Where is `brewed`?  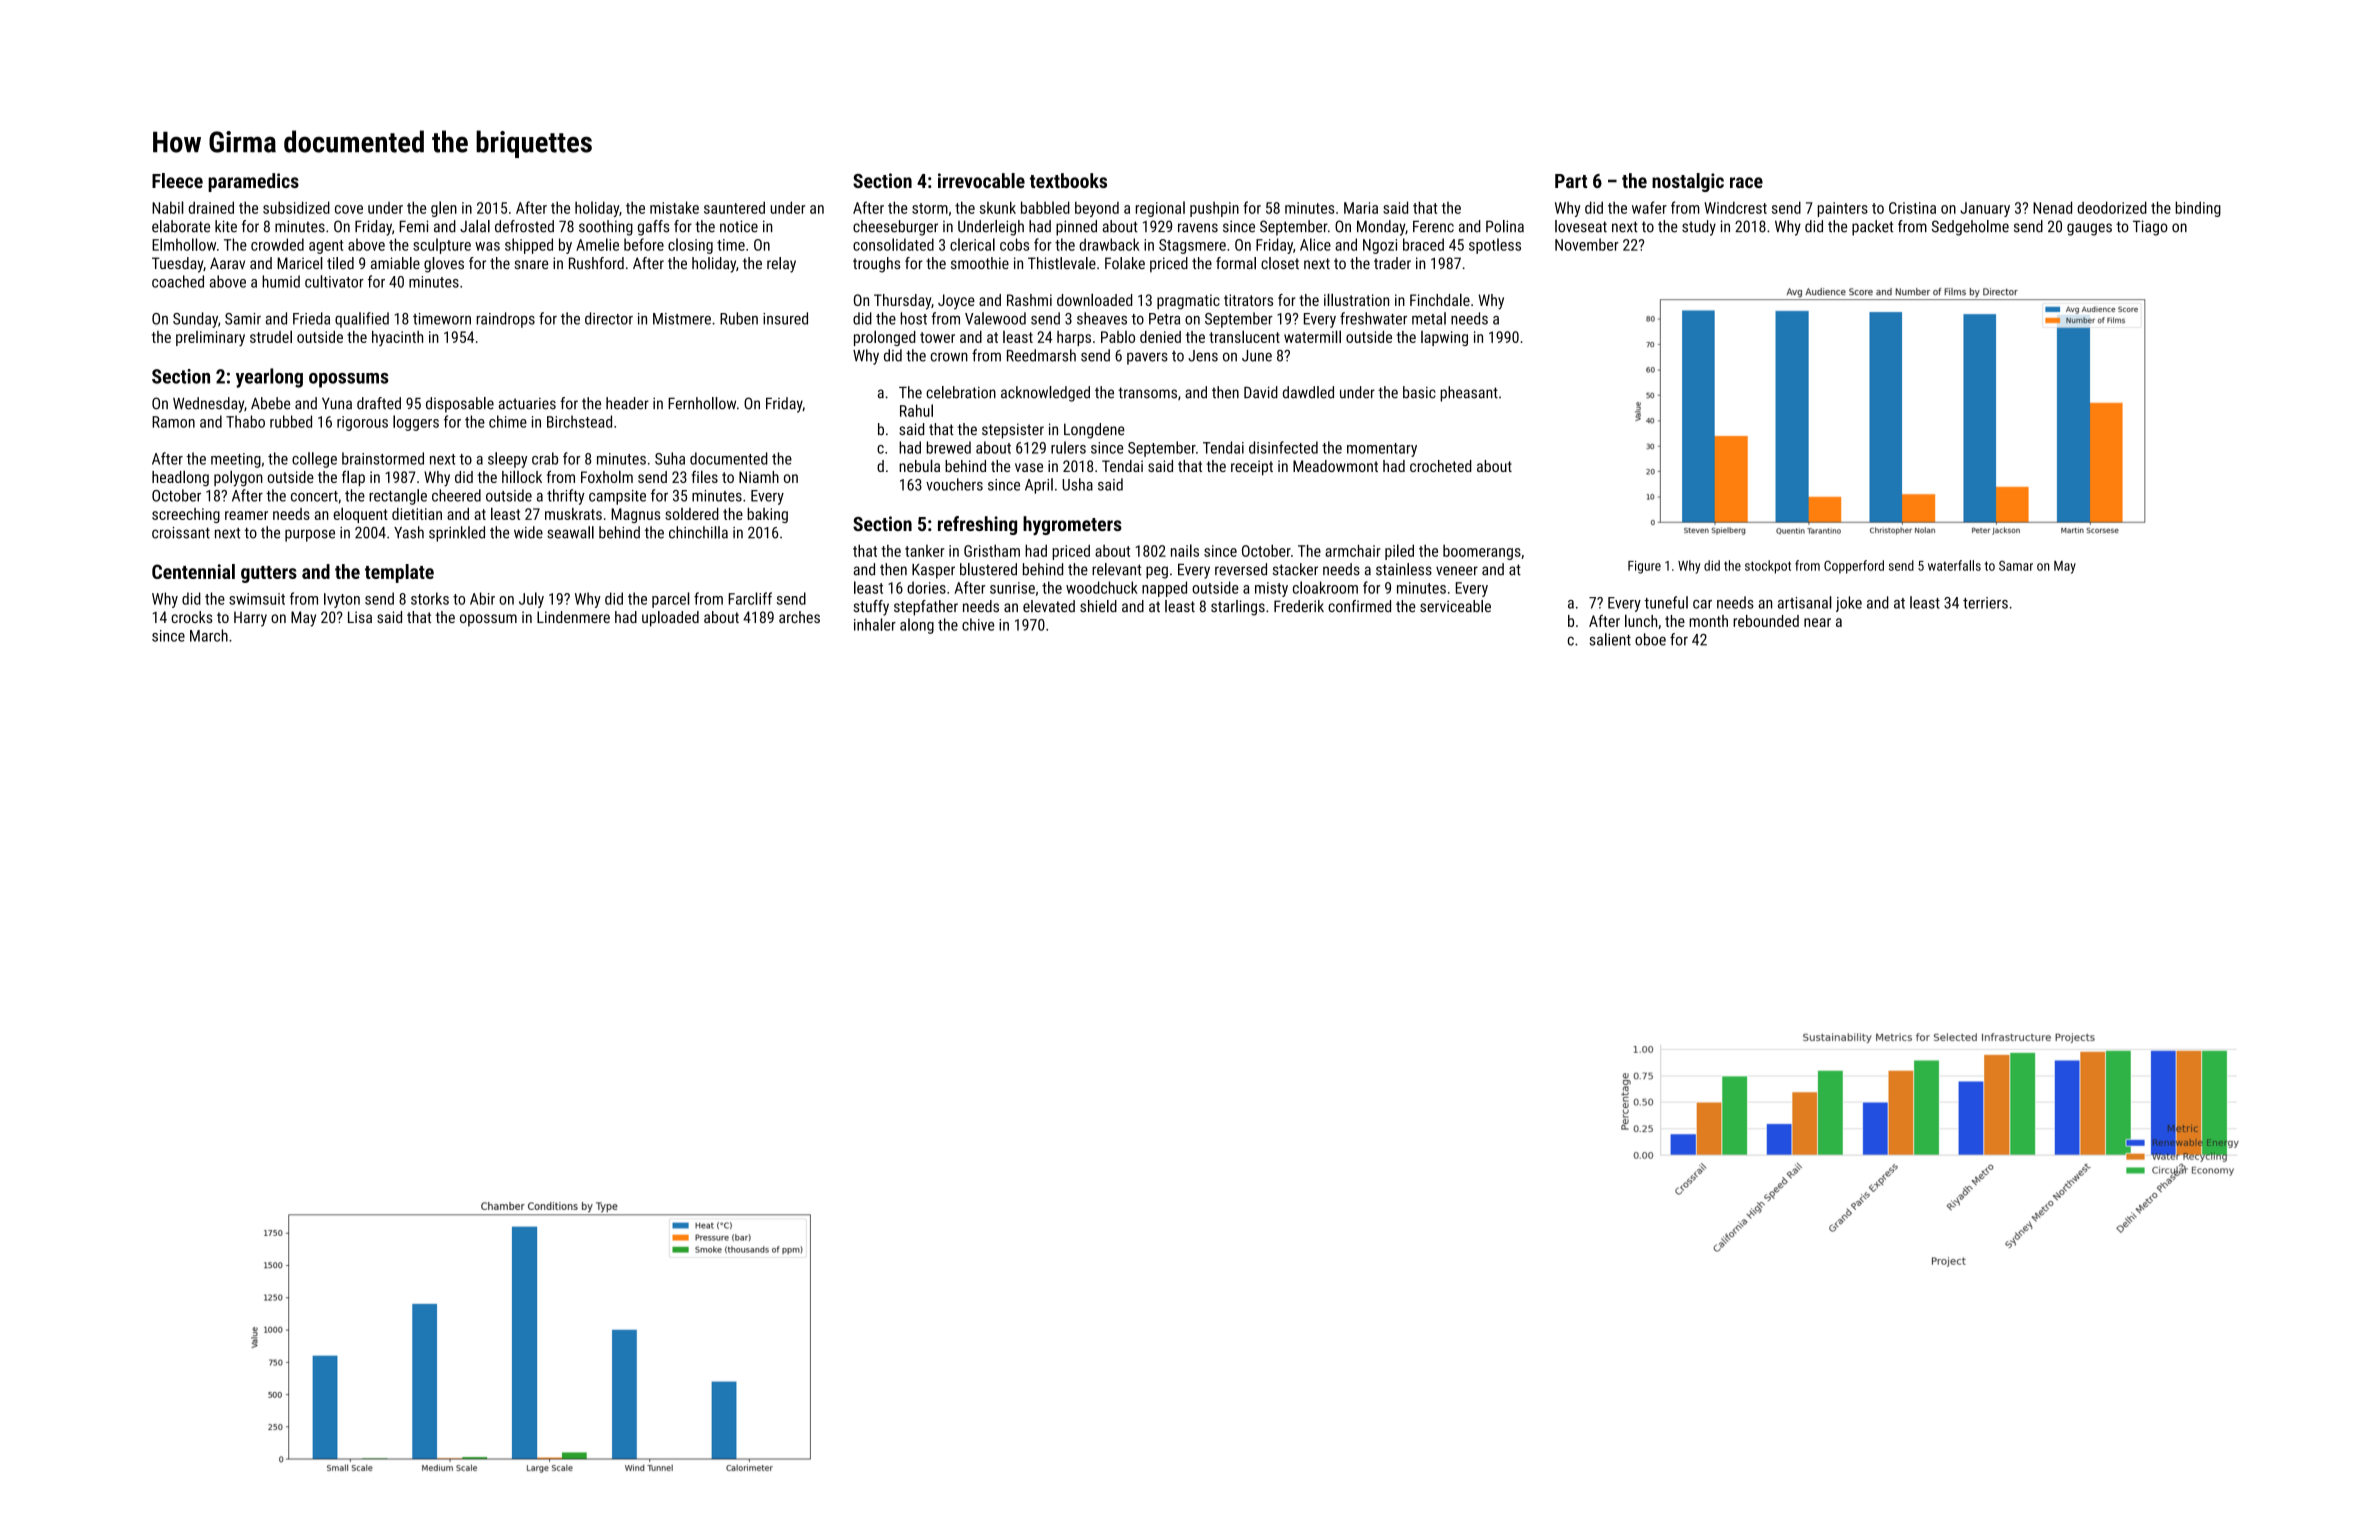
brewed is located at coordinates (949, 447).
